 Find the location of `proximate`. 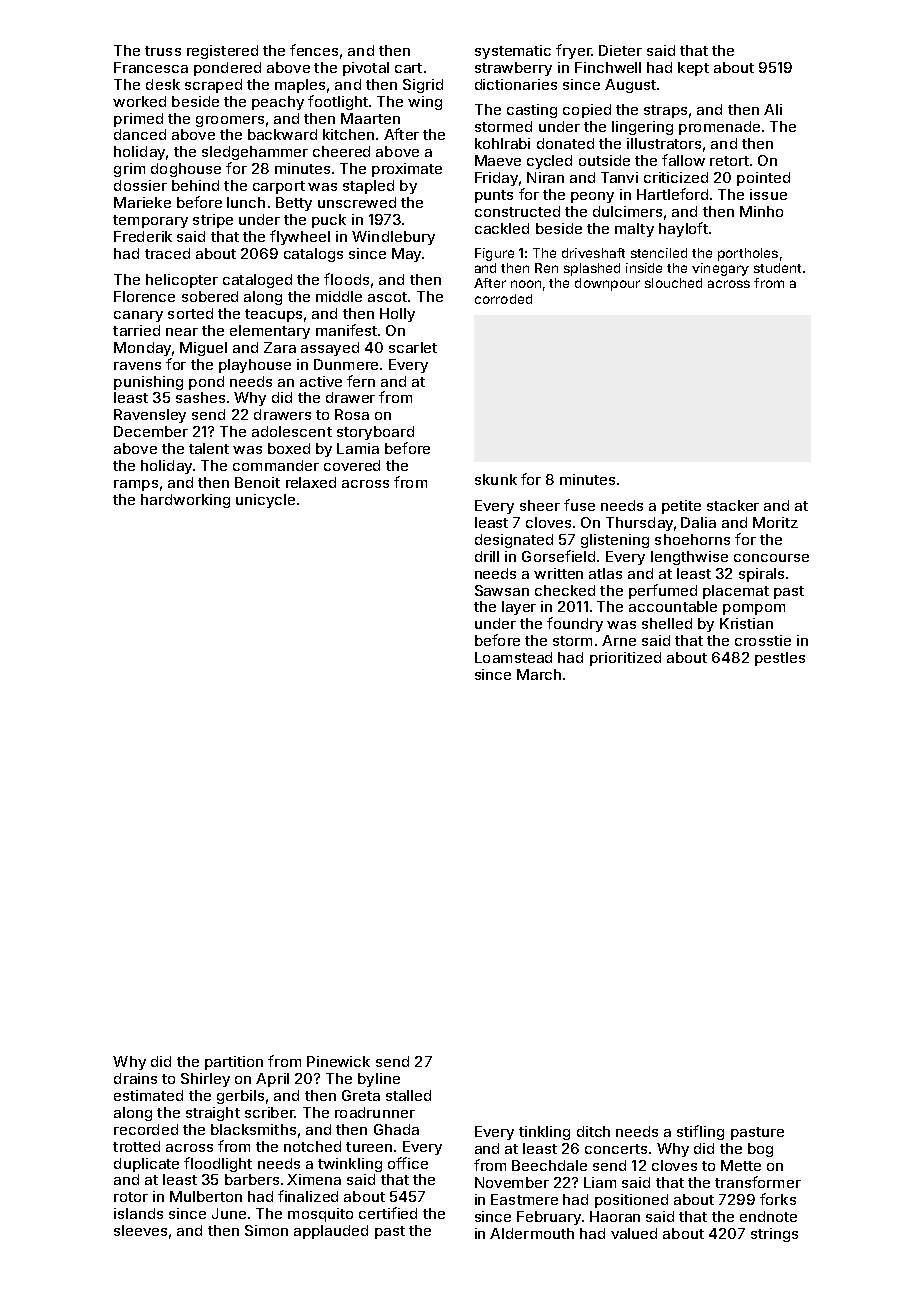

proximate is located at coordinates (407, 170).
